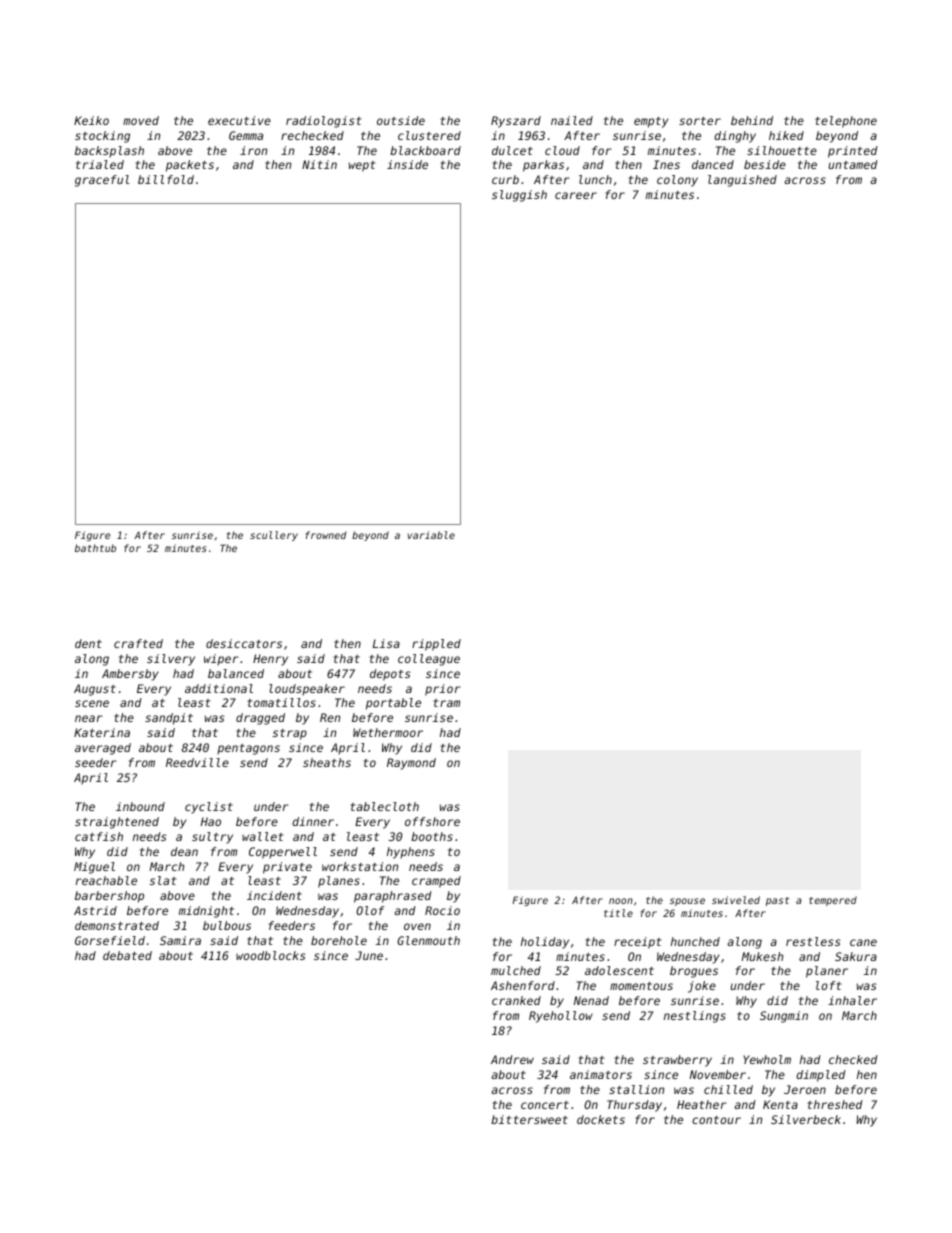  I want to click on debated, so click(127, 955).
